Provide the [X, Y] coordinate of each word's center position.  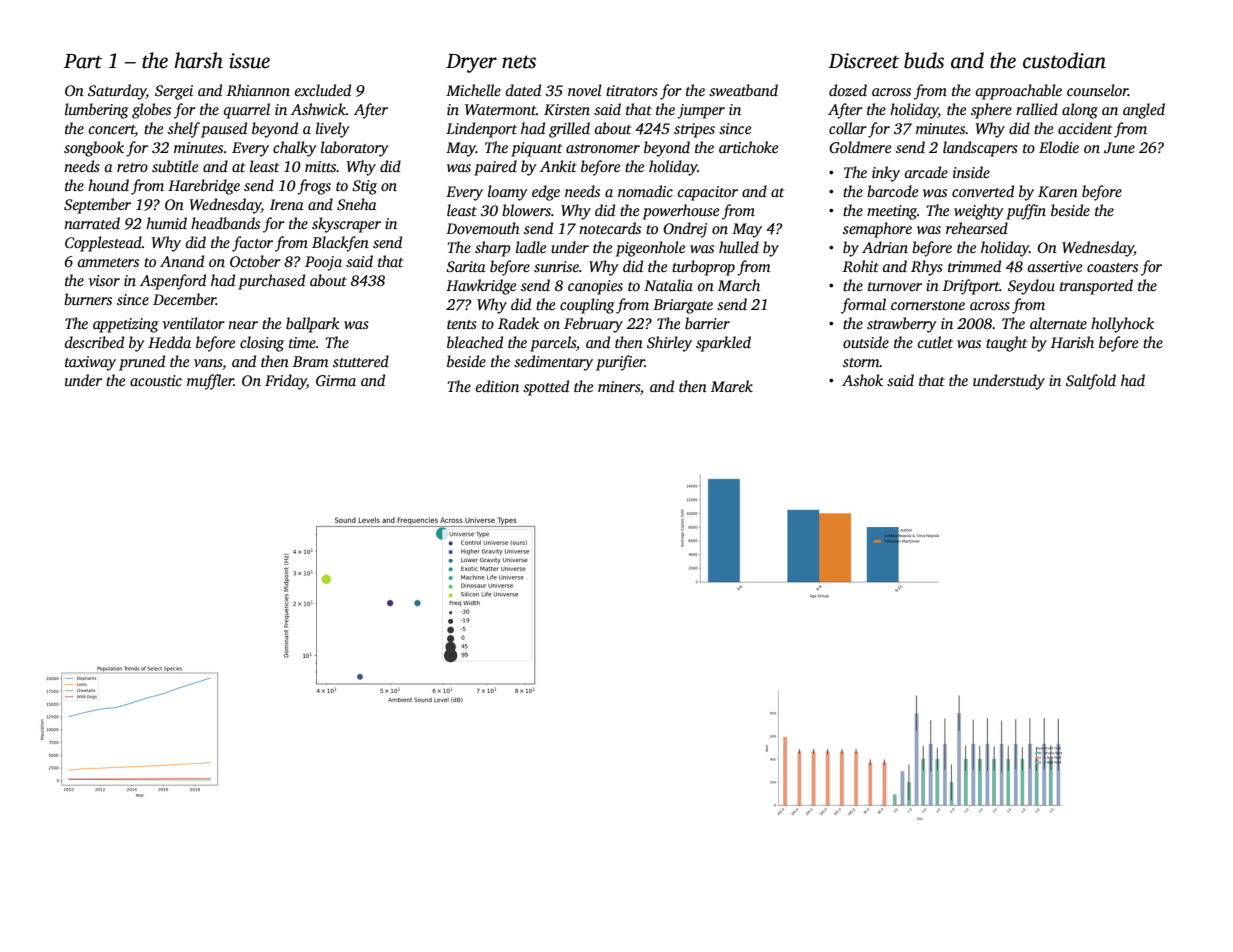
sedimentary [553, 363]
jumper [701, 111]
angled [1144, 111]
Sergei [174, 92]
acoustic [156, 380]
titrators [632, 90]
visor [104, 280]
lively [333, 130]
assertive [1054, 266]
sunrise [556, 266]
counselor [1097, 90]
